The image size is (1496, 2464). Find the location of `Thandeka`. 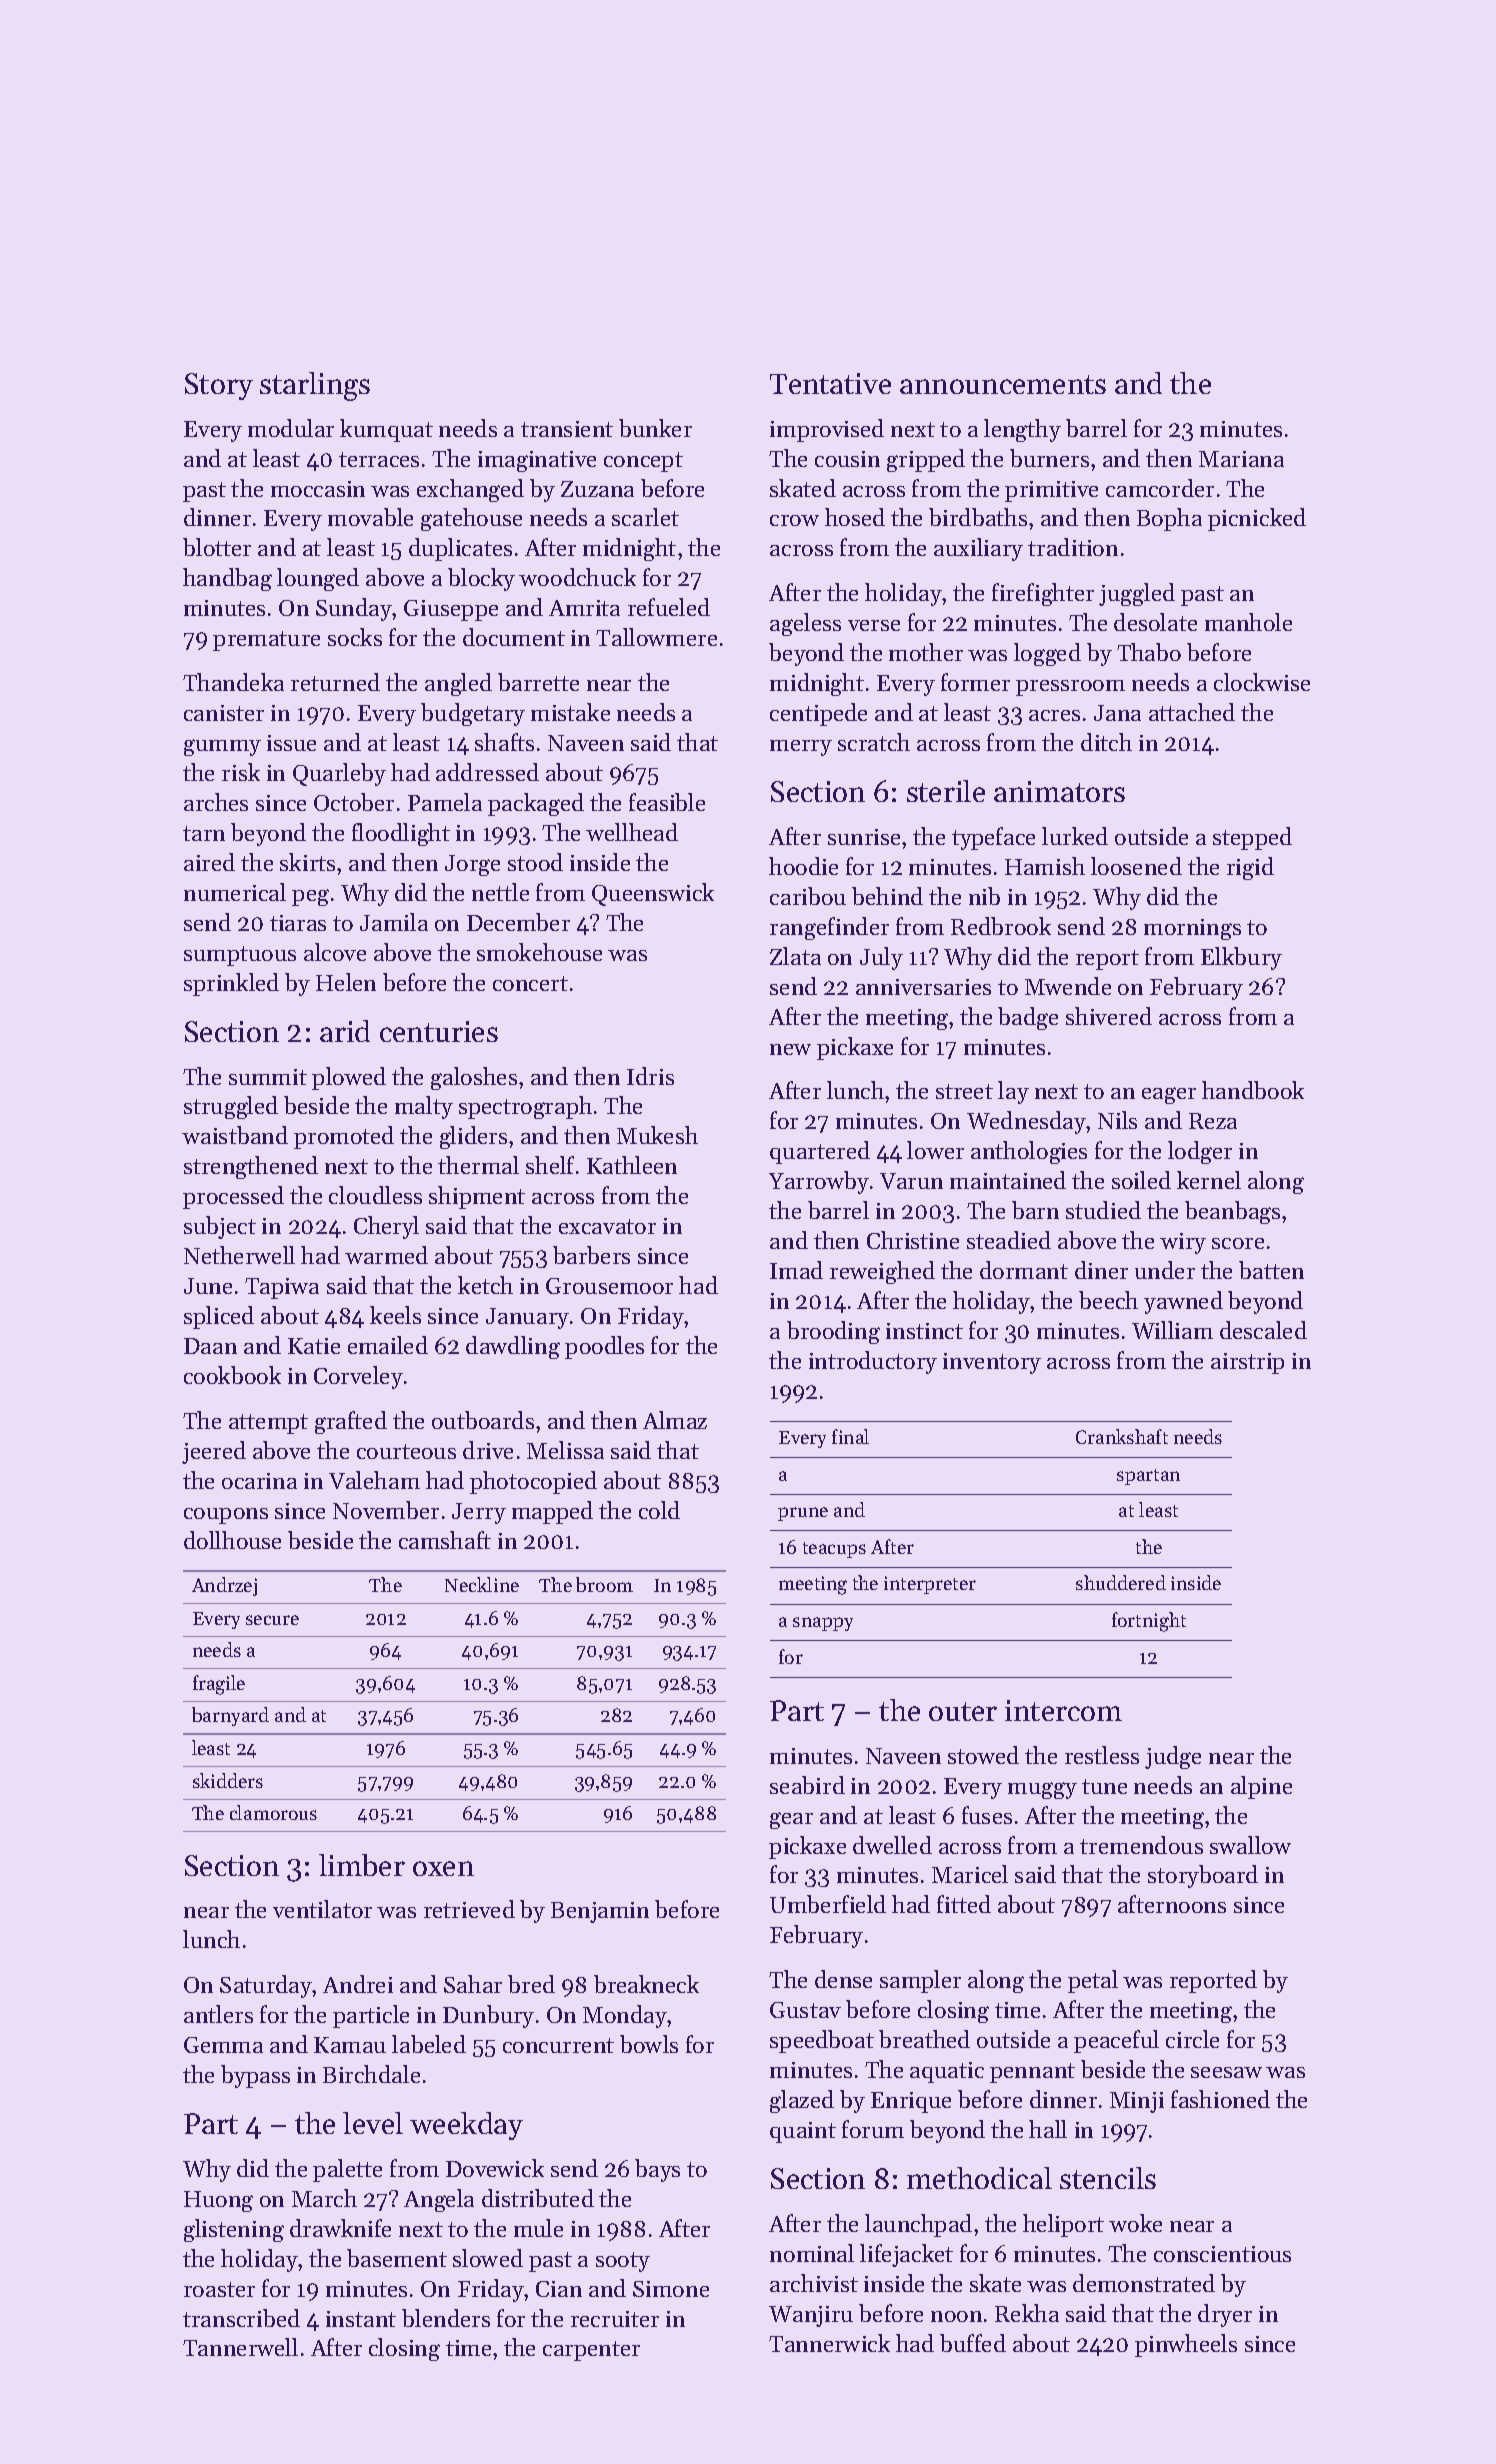

Thandeka is located at coordinates (233, 682).
